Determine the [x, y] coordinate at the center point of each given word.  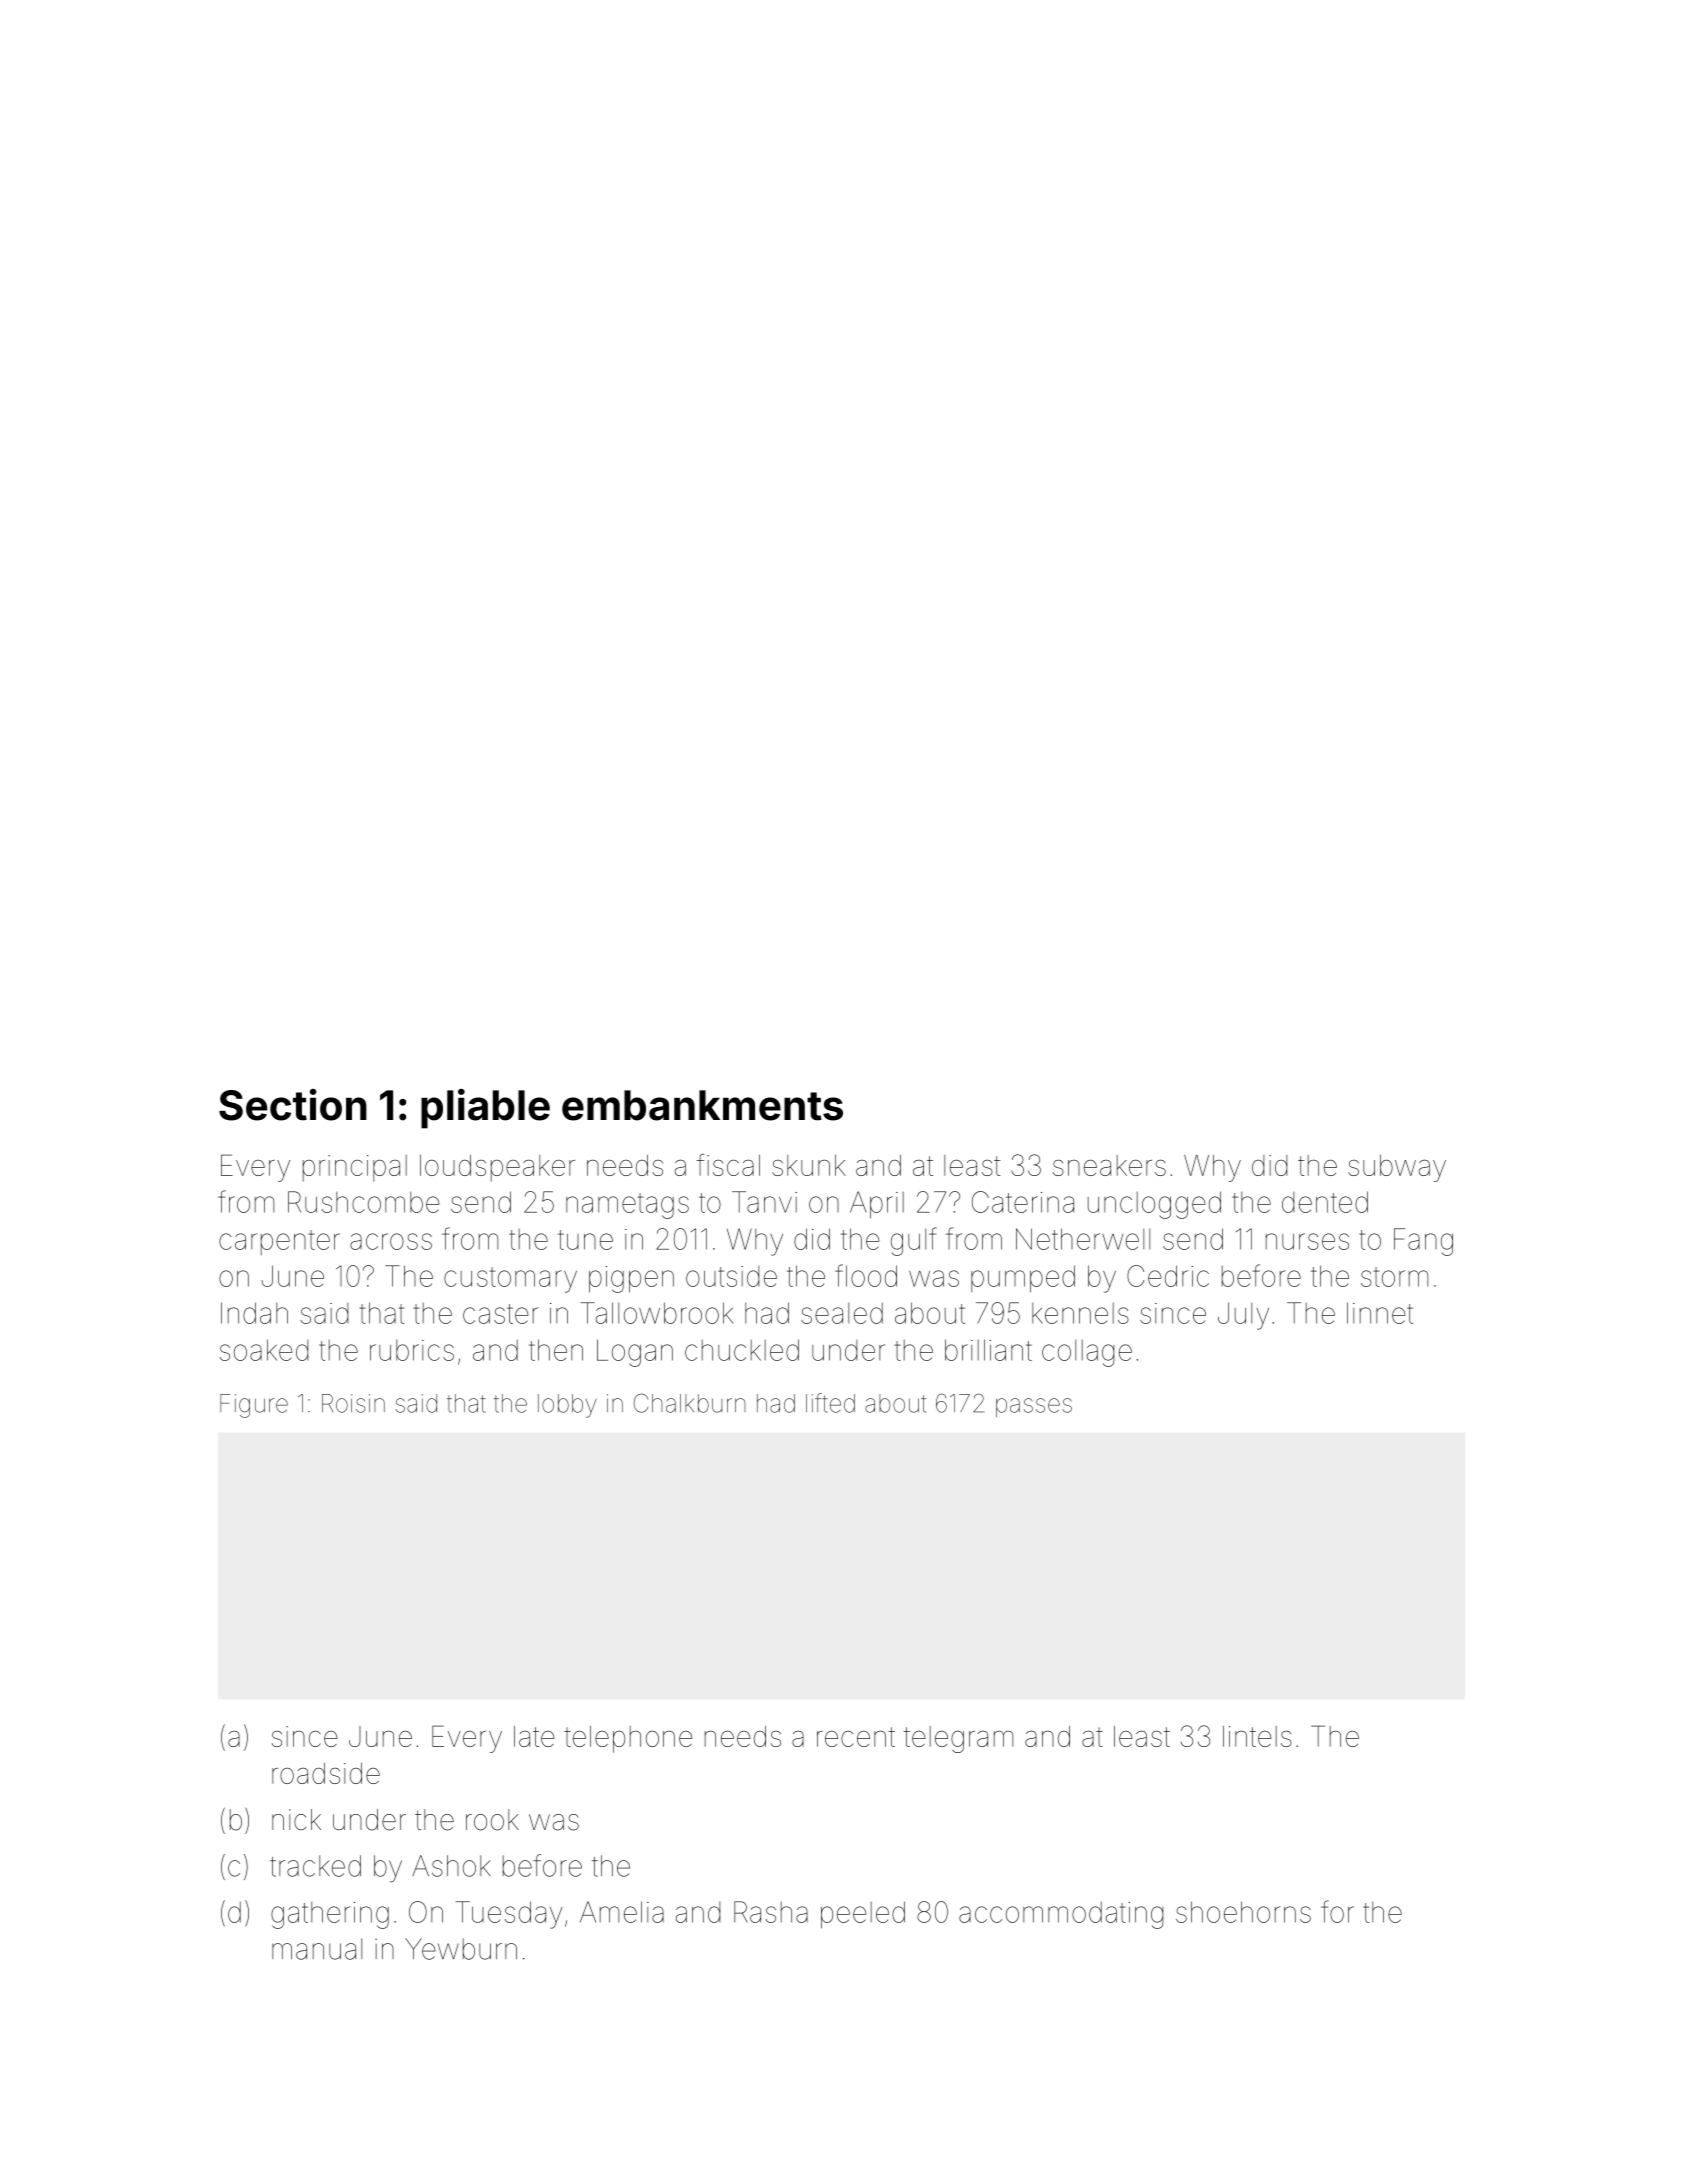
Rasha [771, 1912]
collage [1087, 1353]
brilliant [988, 1350]
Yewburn [461, 1949]
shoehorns [1243, 1912]
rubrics [412, 1350]
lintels [1257, 1736]
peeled [863, 1915]
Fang [1423, 1242]
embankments [702, 1105]
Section [293, 1105]
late [534, 1736]
